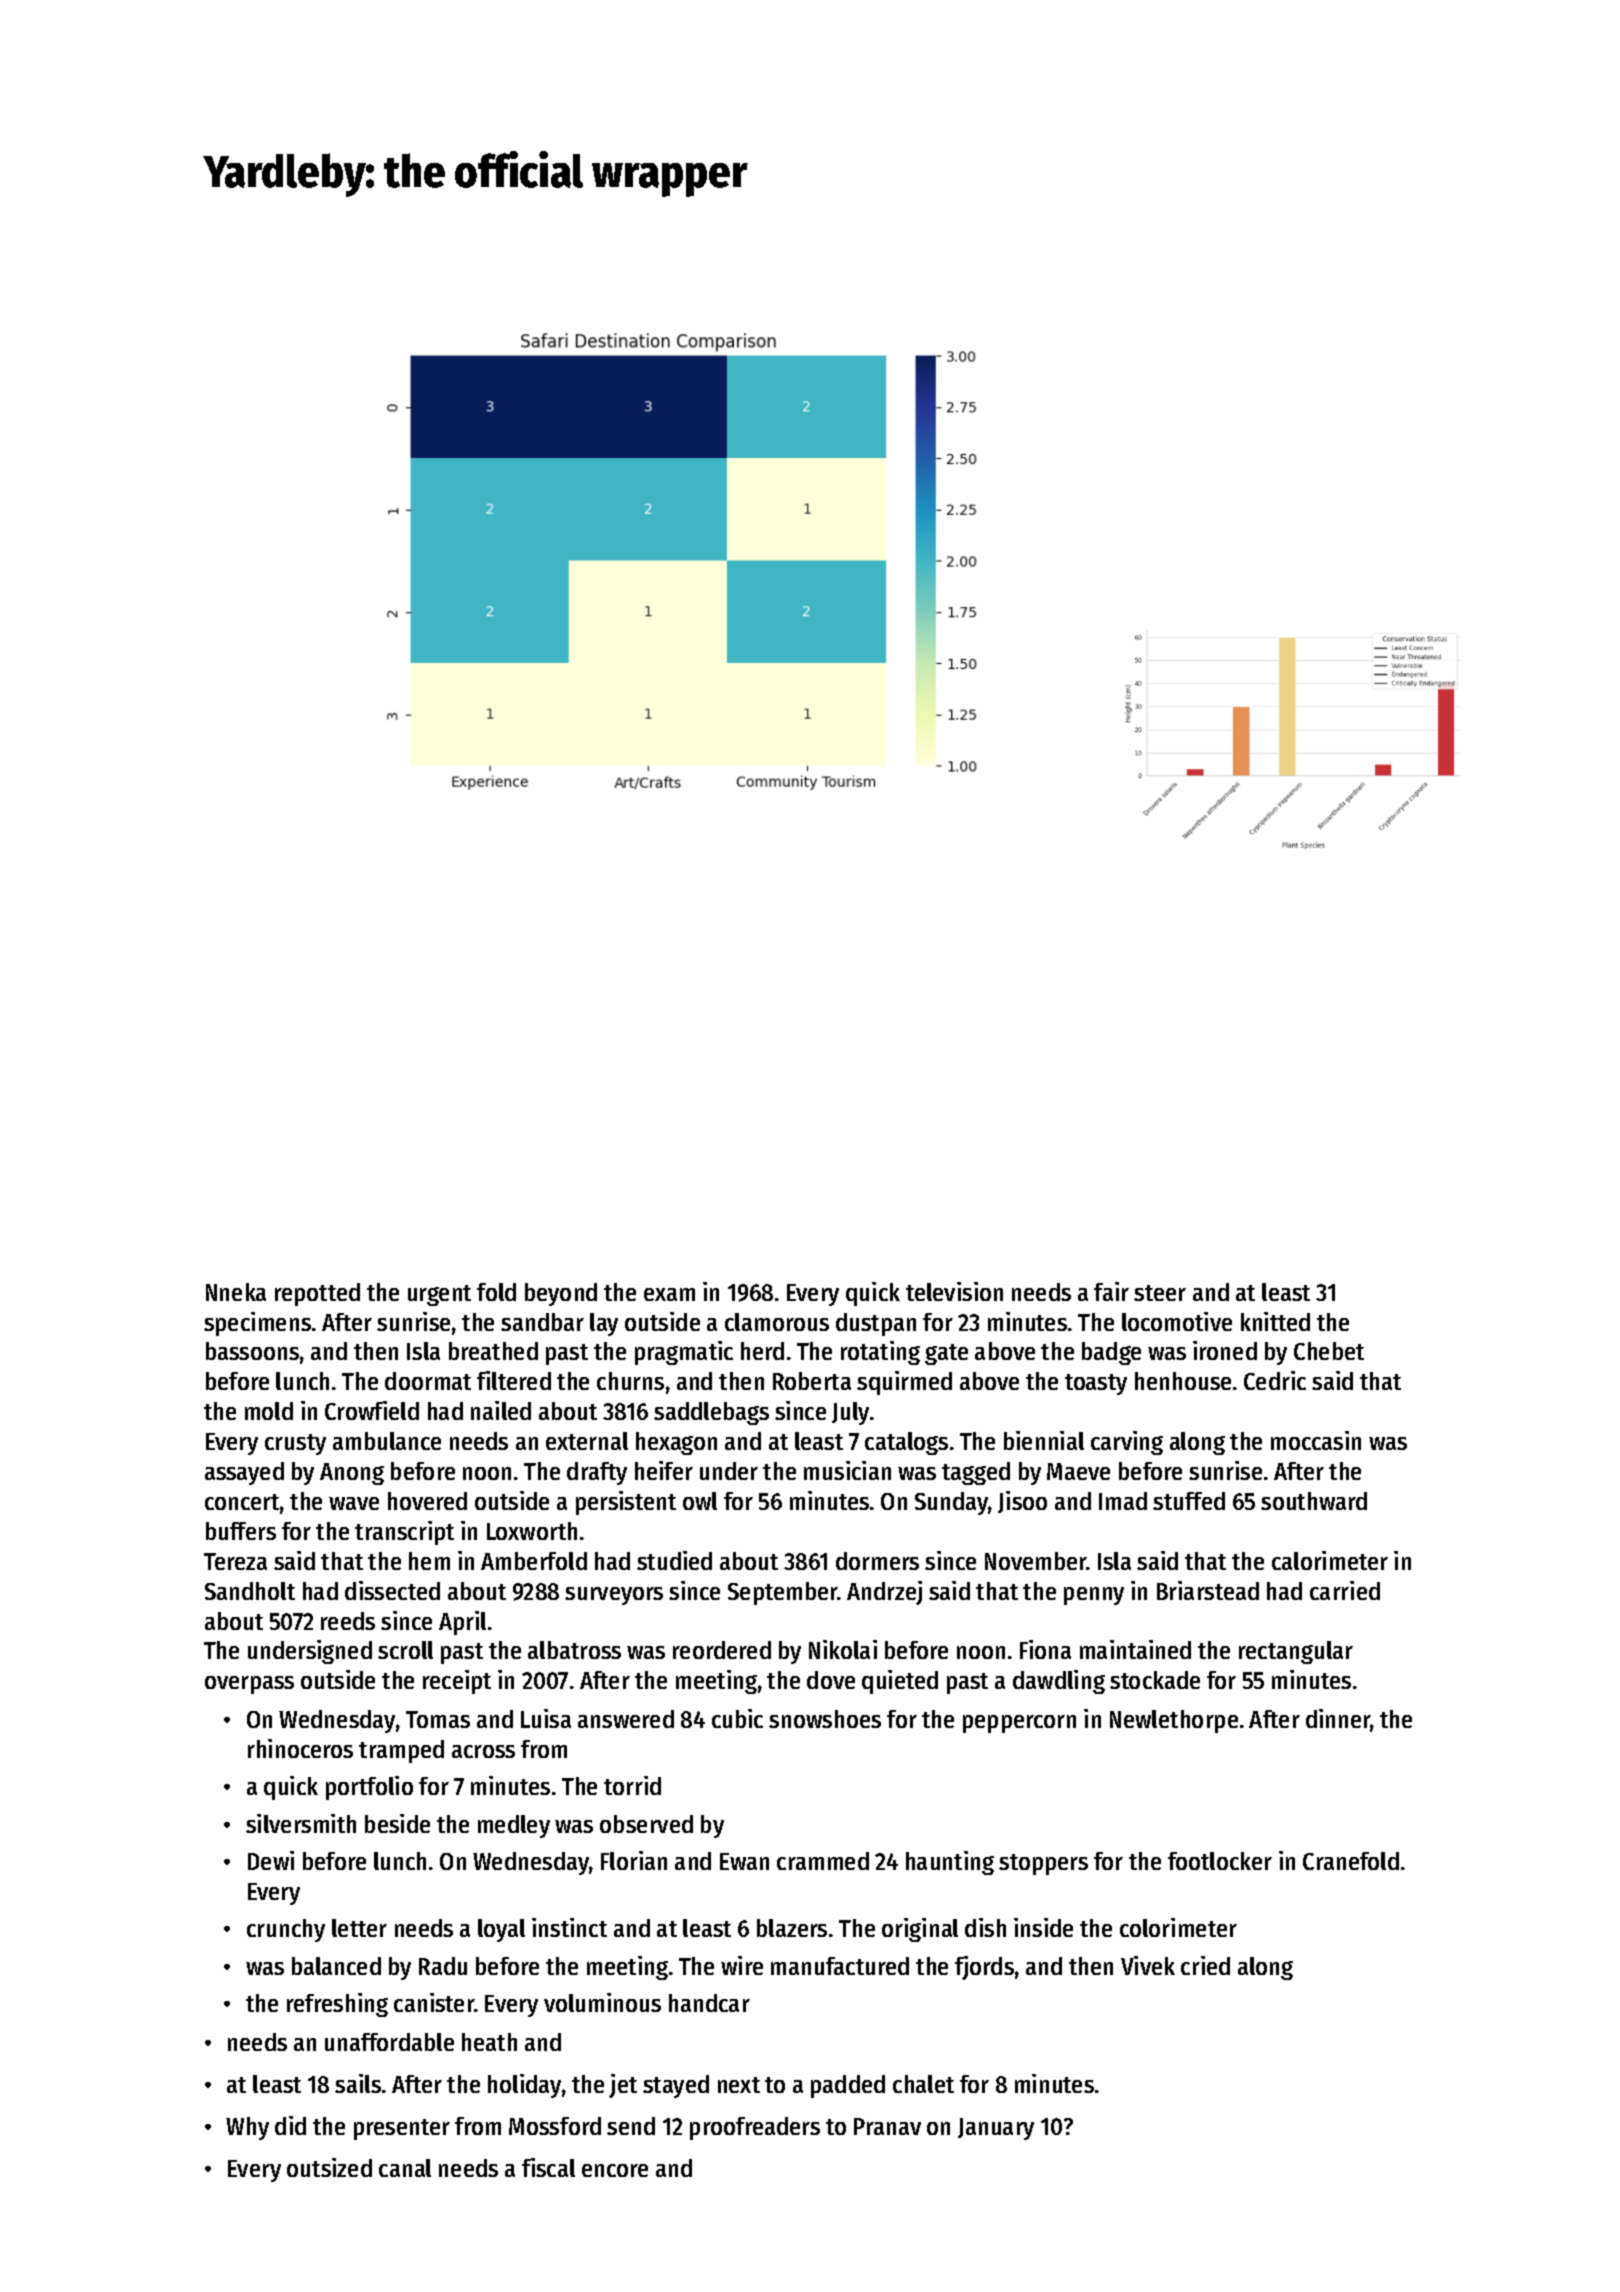  Describe the element at coordinates (1296, 1652) in the image. I see `rectangular` at that location.
